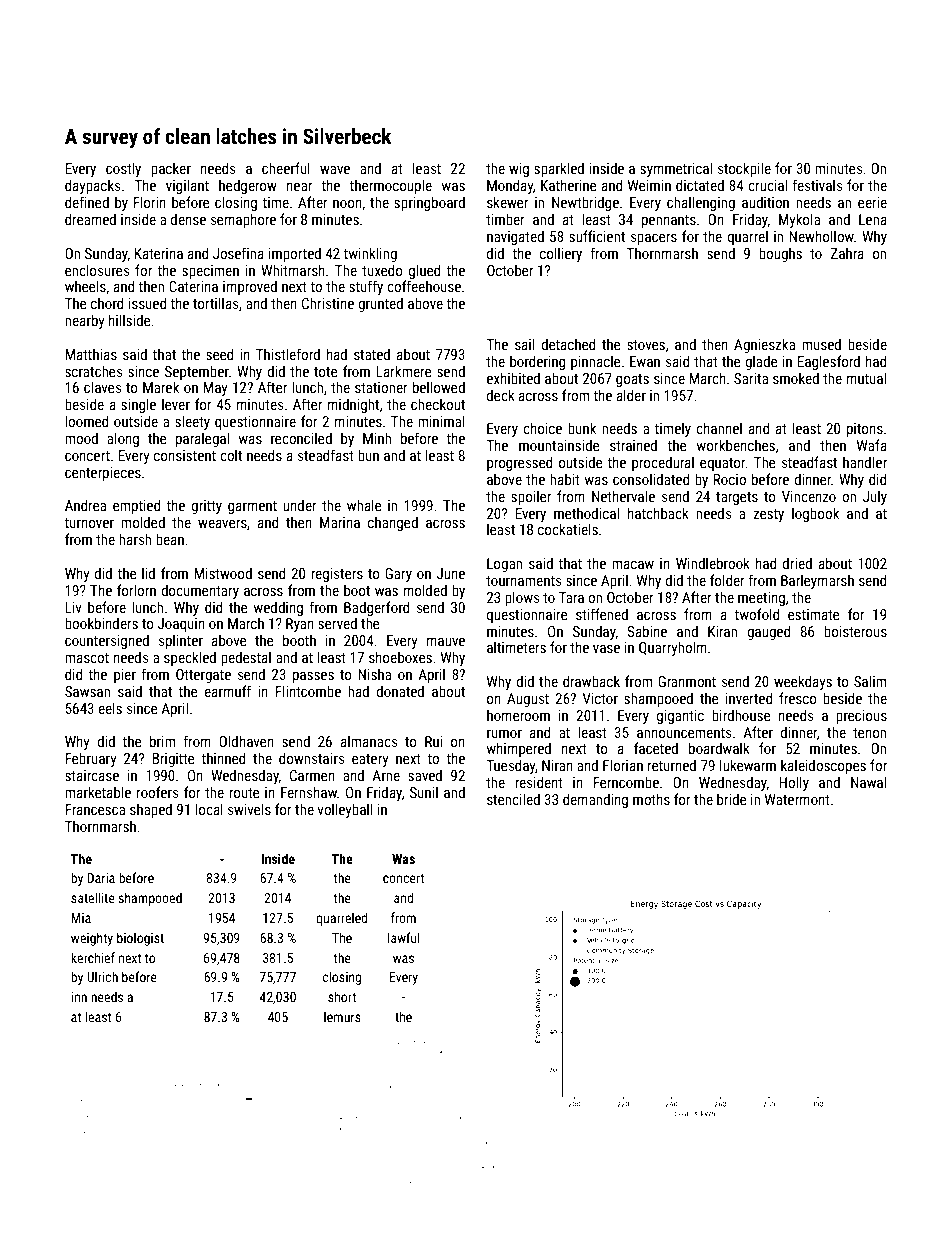 The height and width of the document is (1233, 952). What do you see at coordinates (425, 271) in the document?
I see `glued` at bounding box center [425, 271].
